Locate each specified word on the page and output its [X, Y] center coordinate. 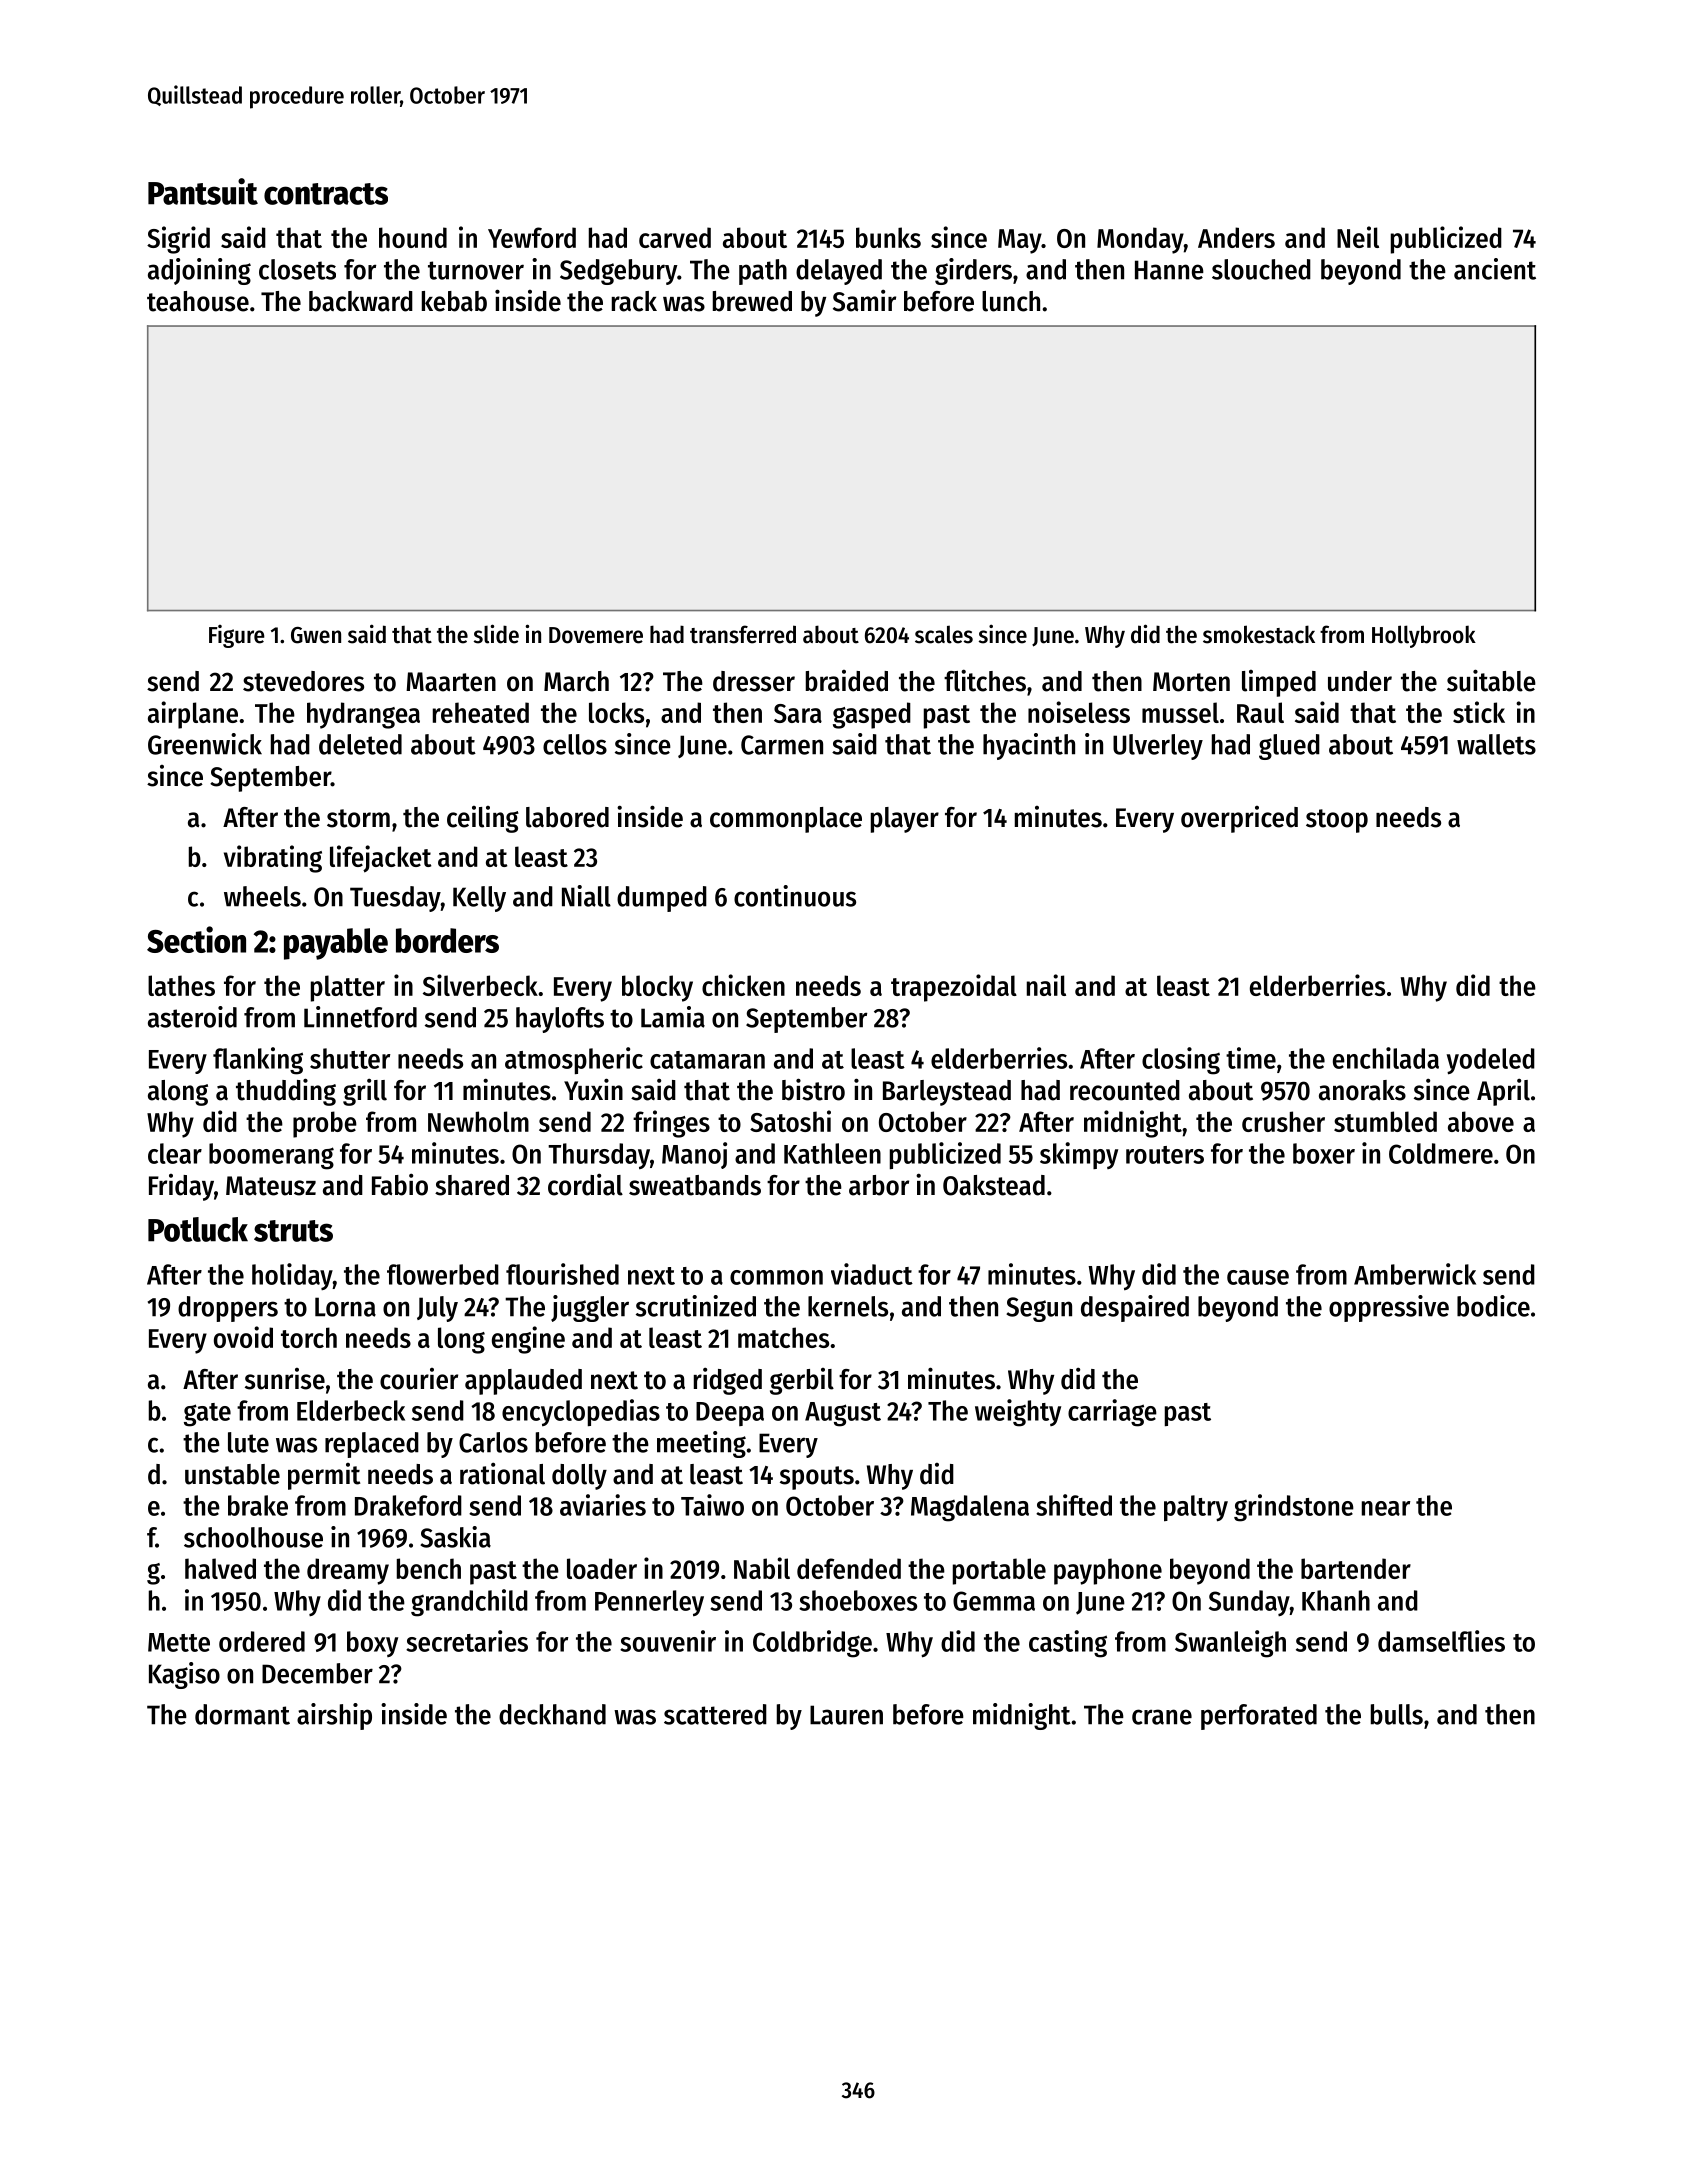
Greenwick [205, 744]
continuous [795, 896]
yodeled [1491, 1061]
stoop [1337, 821]
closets [297, 269]
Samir [864, 300]
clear [175, 1153]
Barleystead [947, 1093]
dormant [242, 1714]
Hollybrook [1424, 636]
